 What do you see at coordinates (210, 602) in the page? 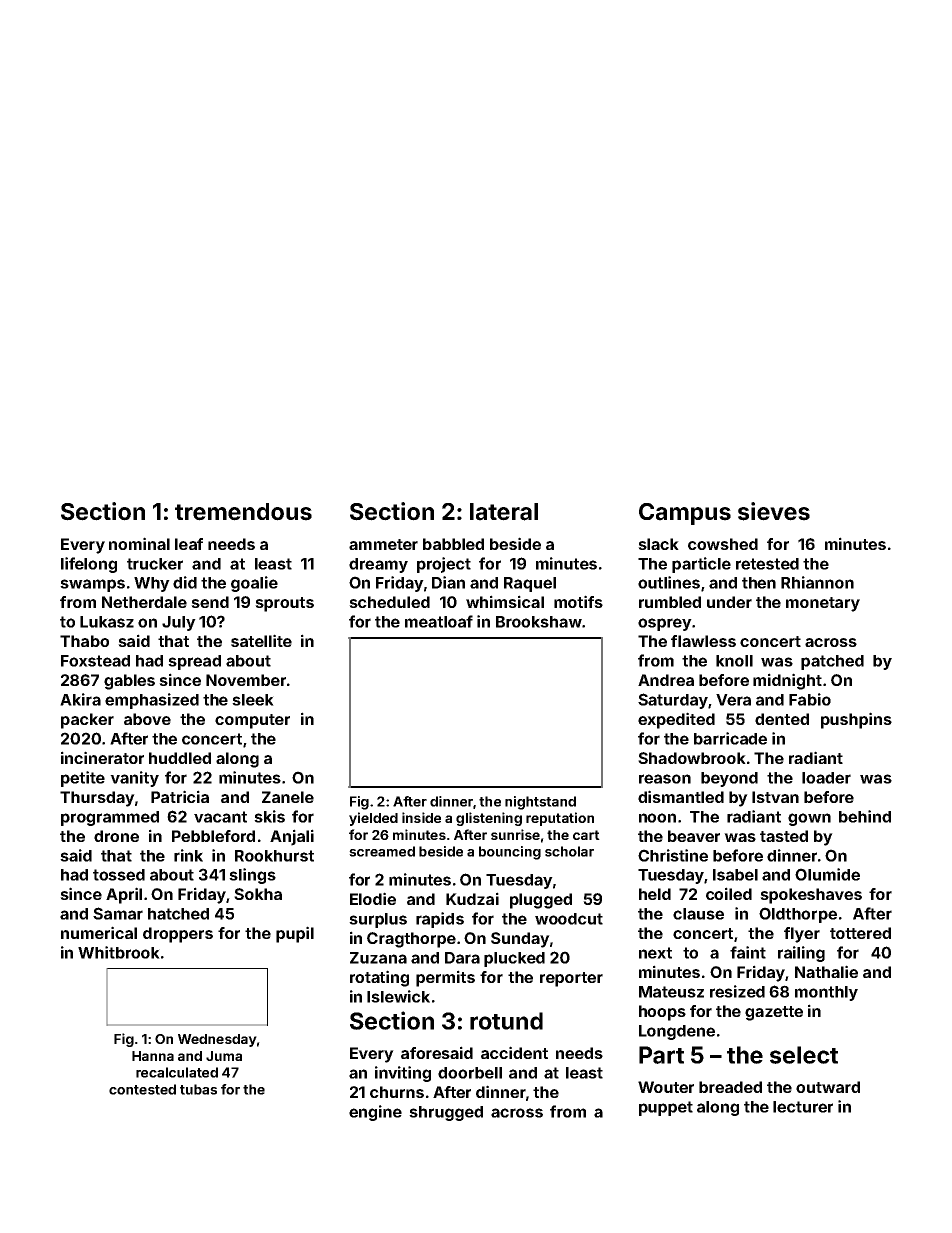
I see `send` at bounding box center [210, 602].
